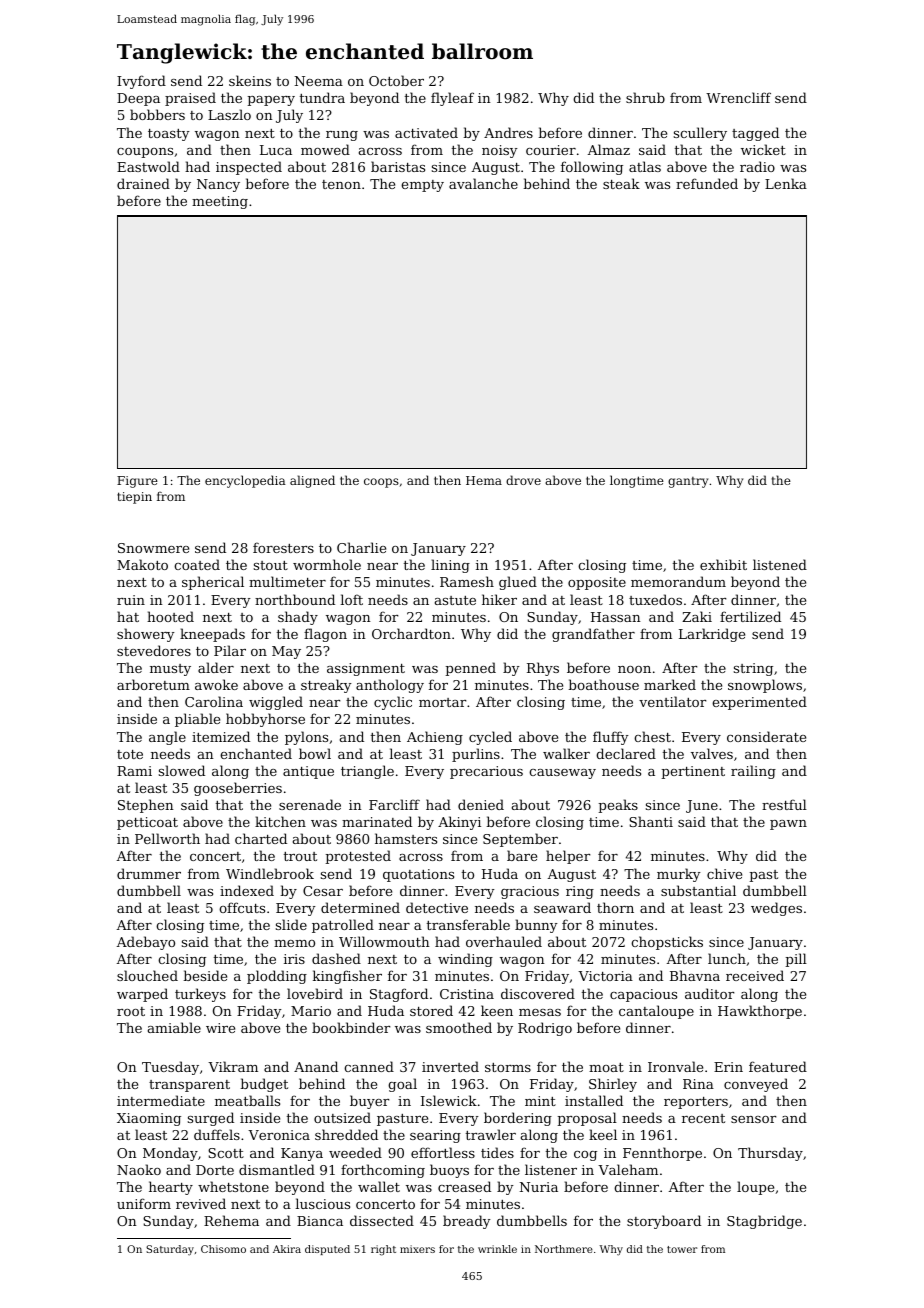 Image resolution: width=924 pixels, height=1308 pixels. Describe the element at coordinates (738, 97) in the screenshot. I see `Wrencliff` at that location.
